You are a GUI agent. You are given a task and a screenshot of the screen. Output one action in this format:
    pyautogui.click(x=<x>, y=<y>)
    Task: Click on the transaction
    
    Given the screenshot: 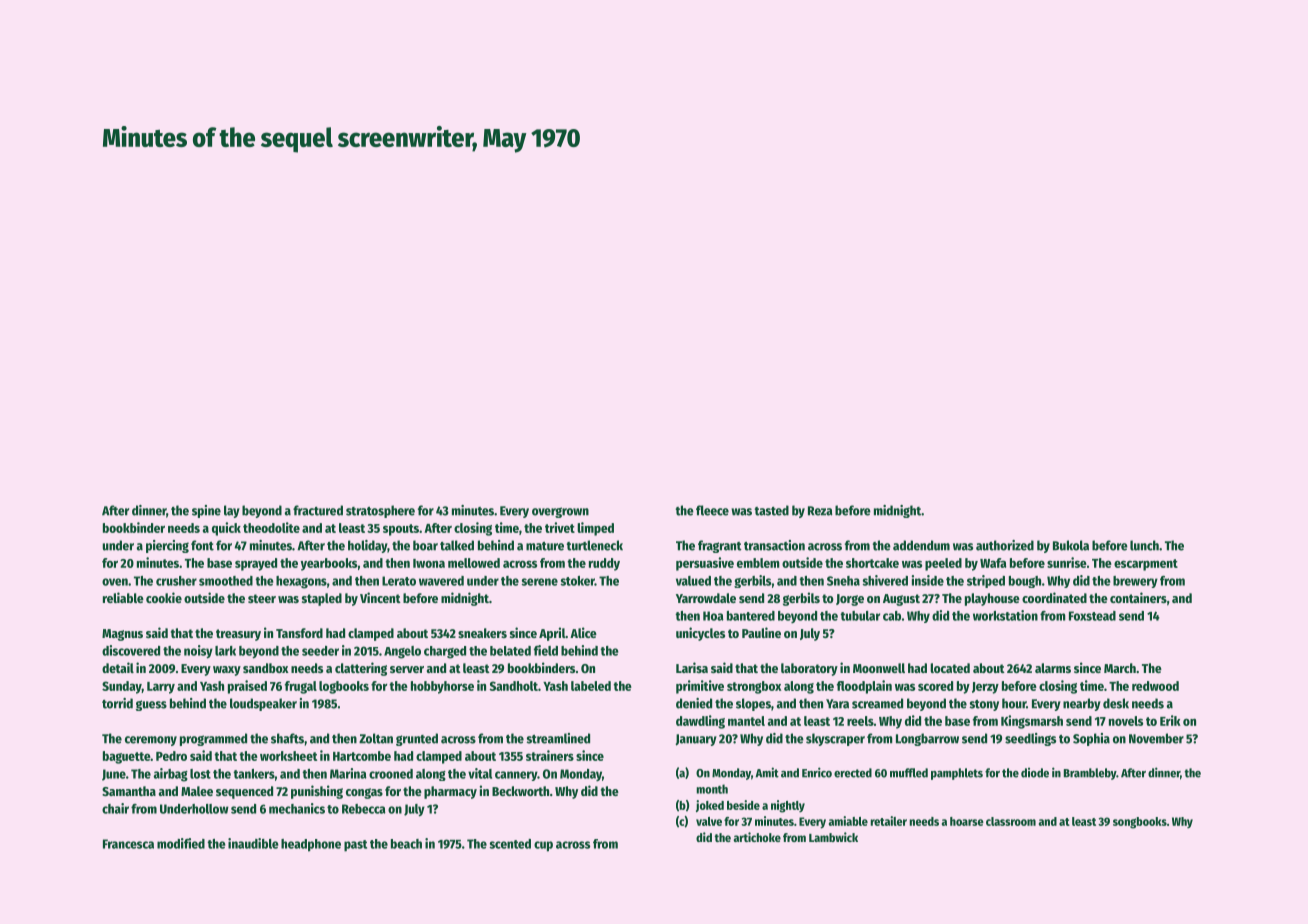 What is the action you would take?
    pyautogui.click(x=774, y=545)
